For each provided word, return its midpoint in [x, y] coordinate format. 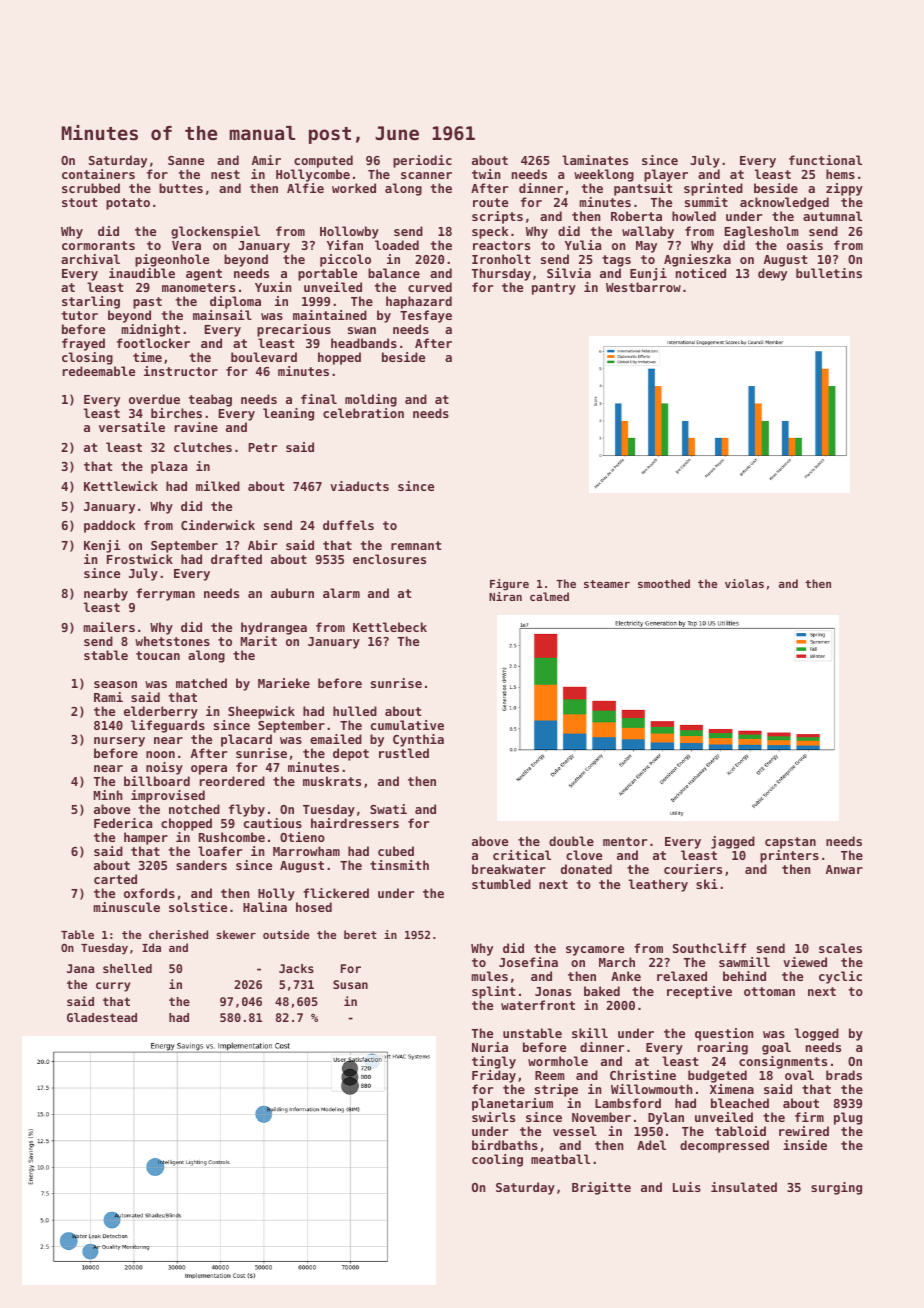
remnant [416, 545]
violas [744, 583]
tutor [79, 315]
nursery [119, 742]
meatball [560, 1159]
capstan [790, 843]
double [571, 841]
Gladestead [102, 1017]
